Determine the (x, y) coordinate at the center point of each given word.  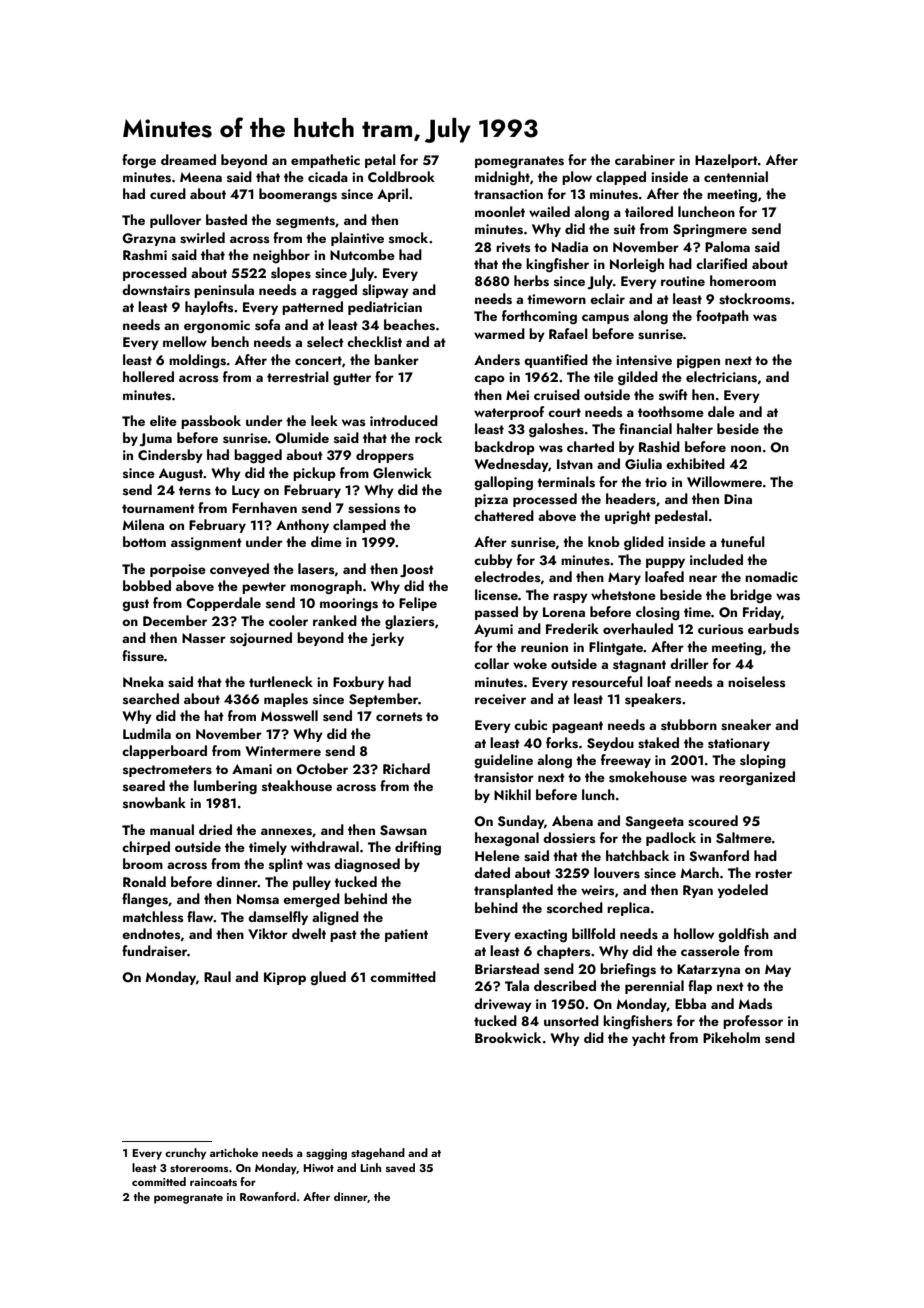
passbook (211, 422)
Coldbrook (401, 176)
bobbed (147, 585)
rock (428, 437)
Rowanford (268, 1196)
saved (400, 1167)
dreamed (188, 159)
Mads (756, 1003)
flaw (200, 916)
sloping (763, 761)
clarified (721, 263)
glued (328, 978)
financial (645, 428)
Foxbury (358, 683)
